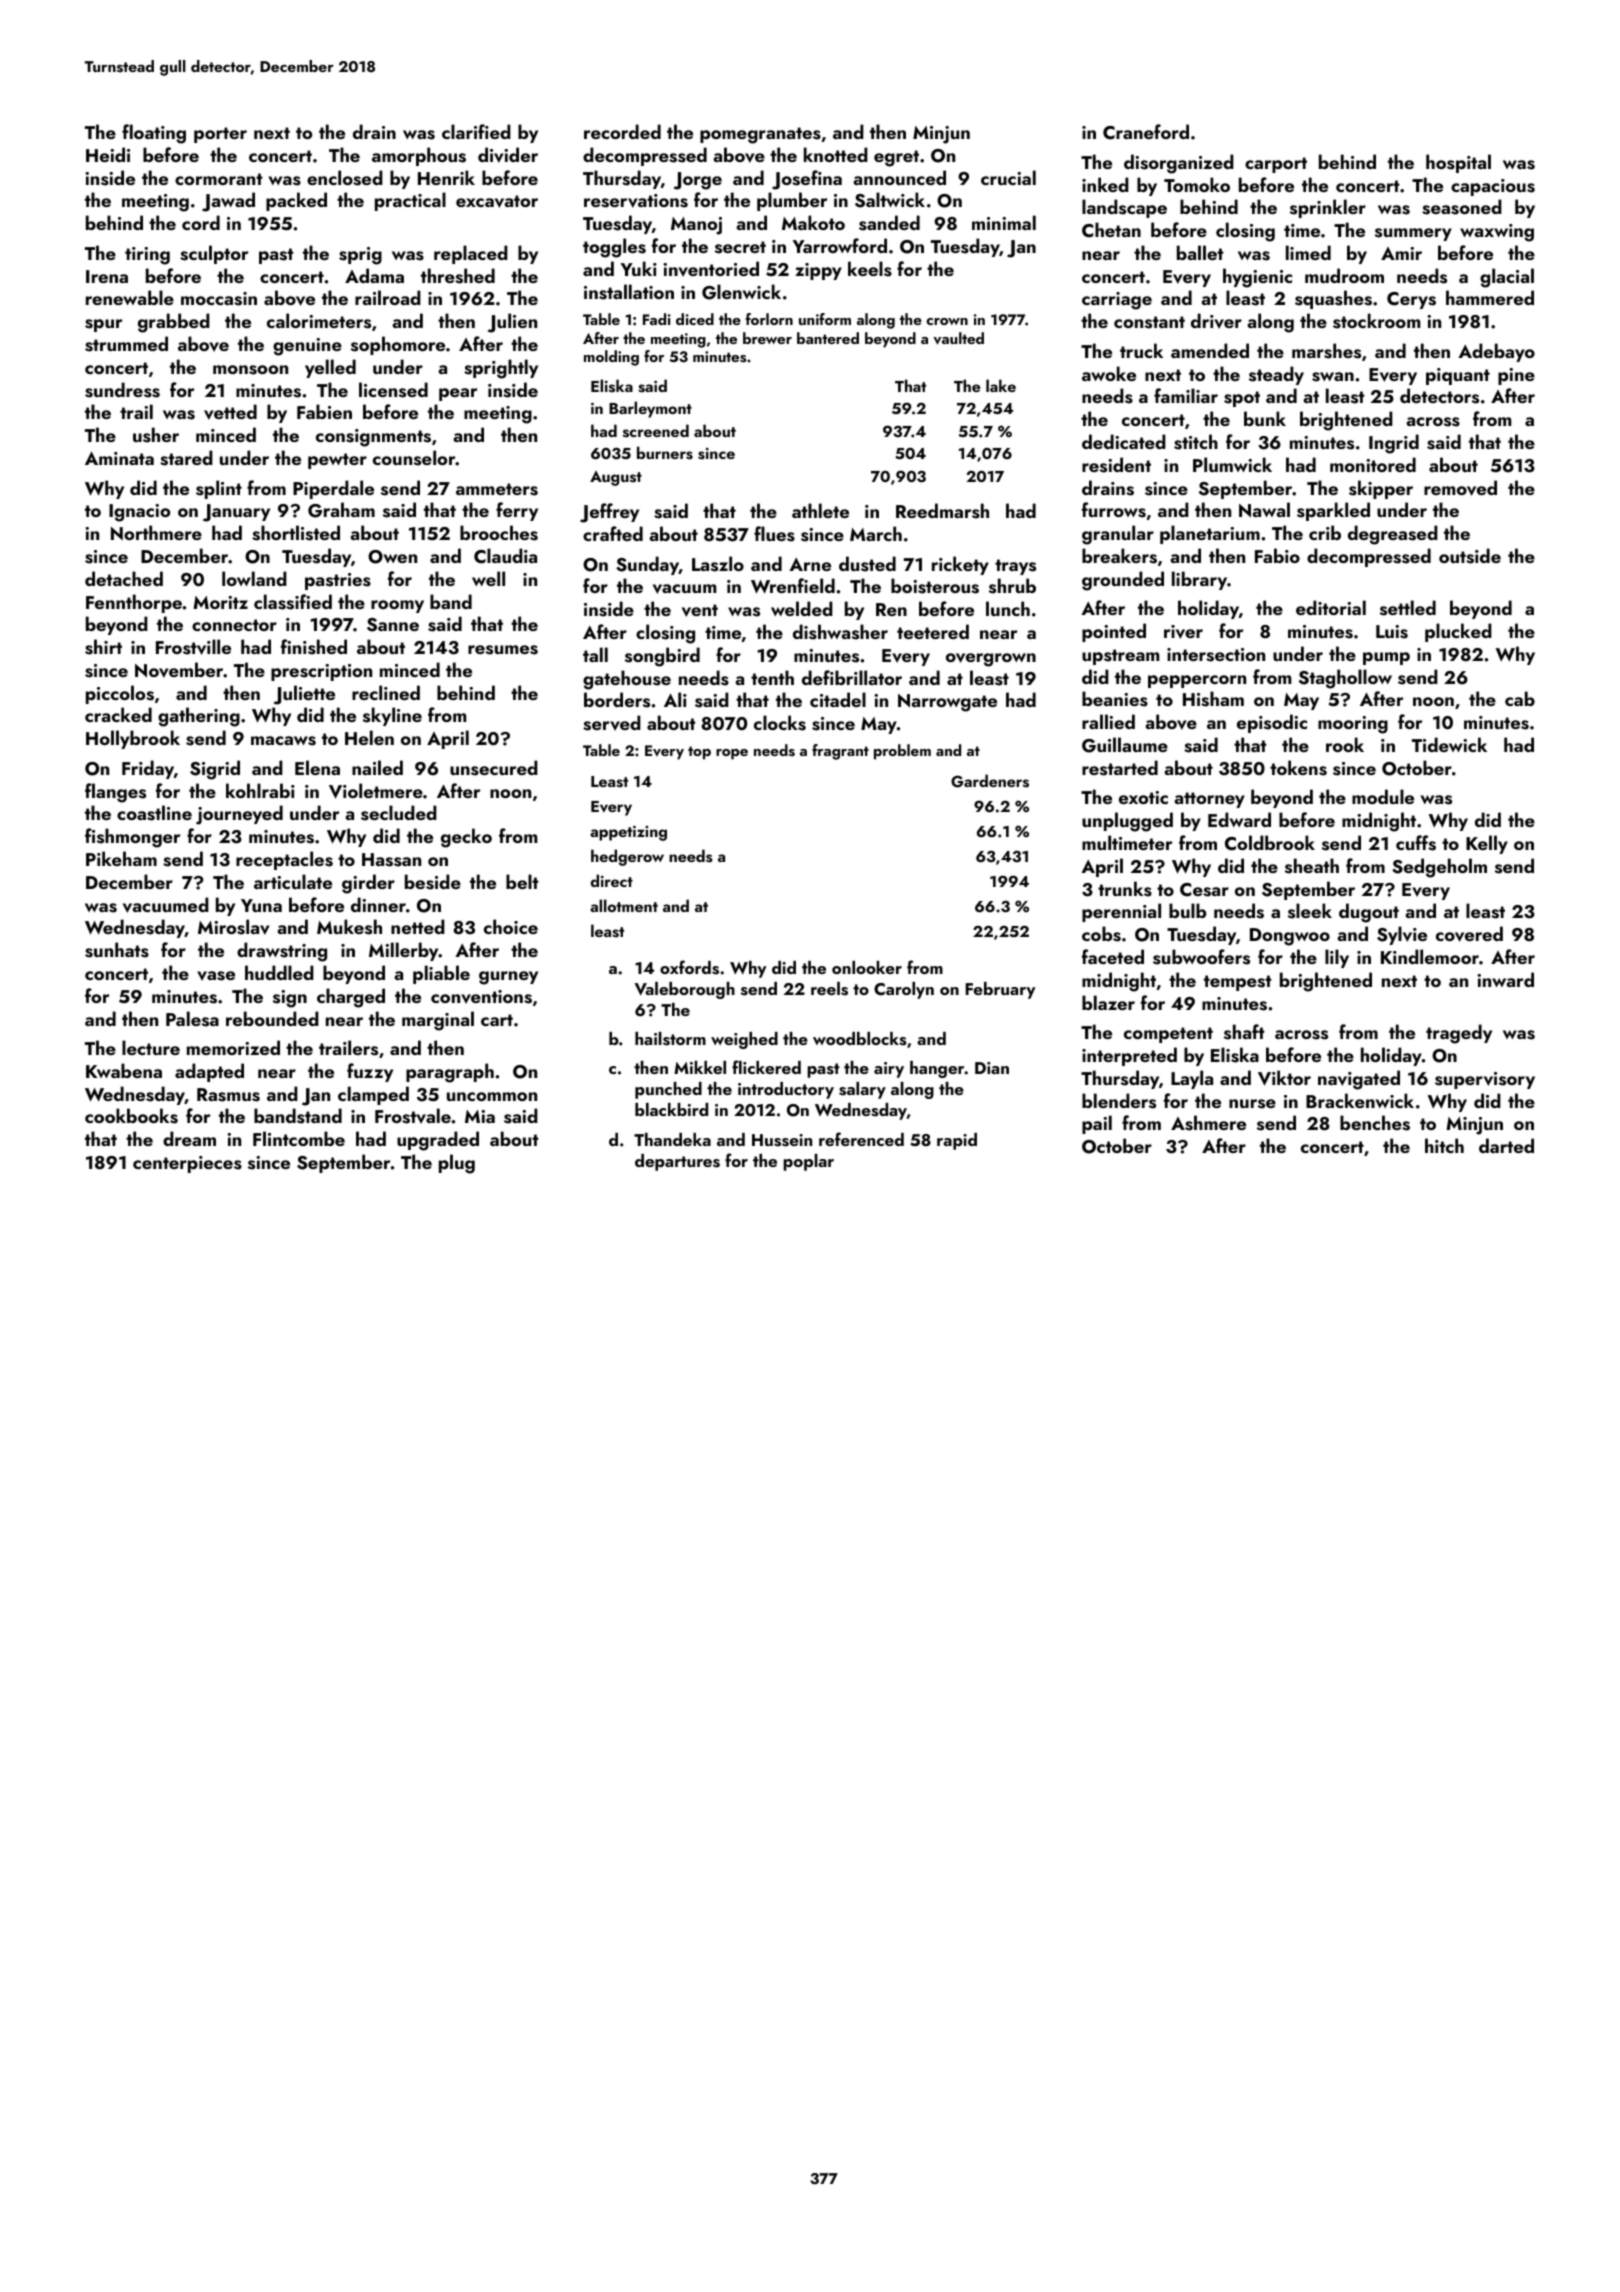  What do you see at coordinates (1276, 165) in the image?
I see `carport` at bounding box center [1276, 165].
